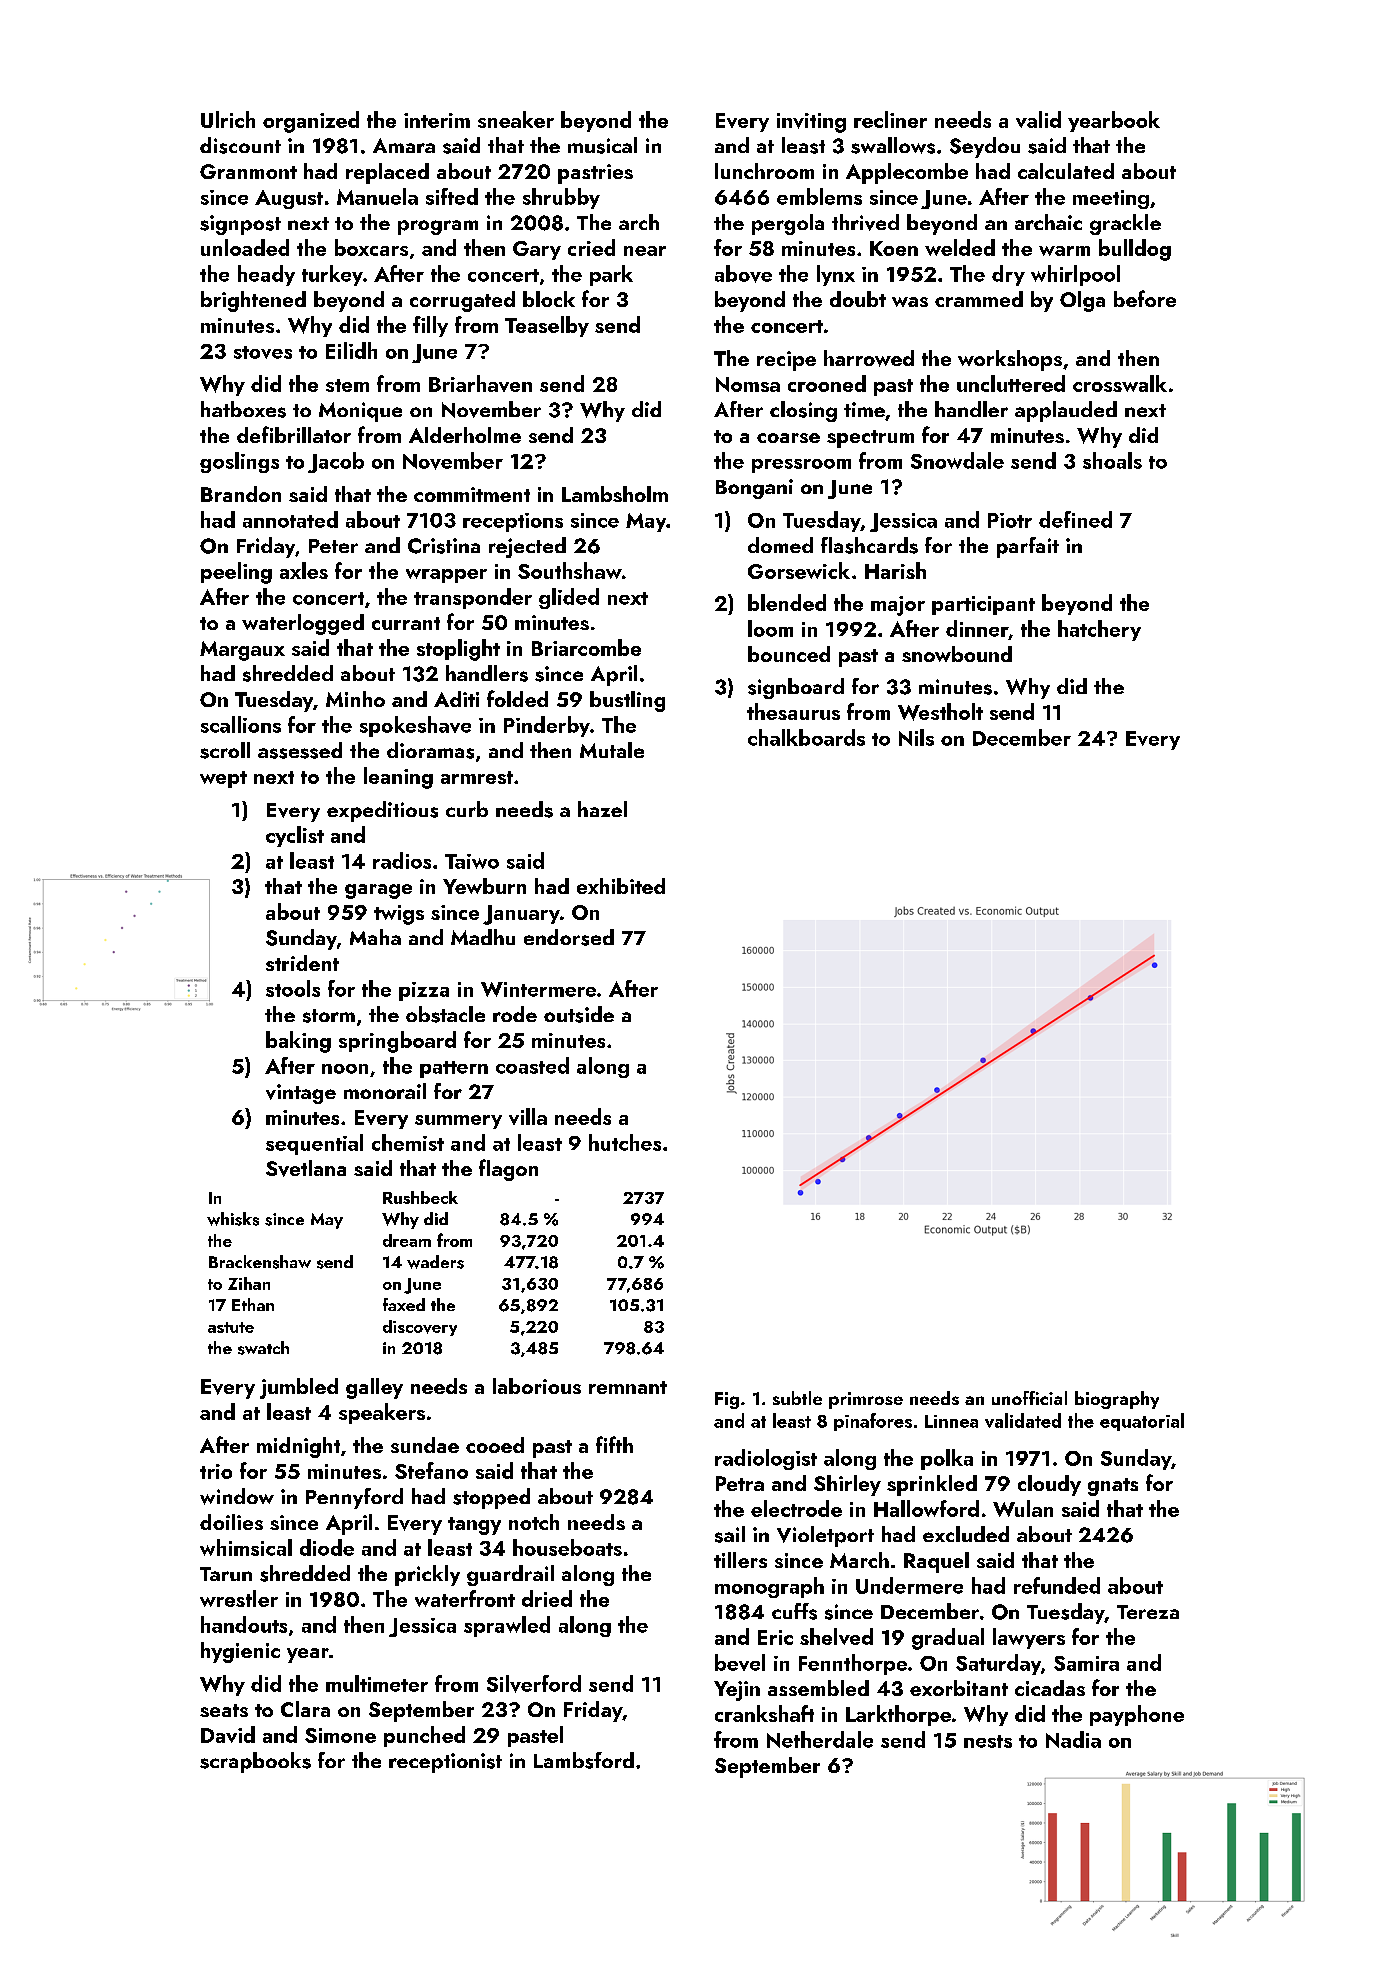  I want to click on Briarcombe, so click(586, 647).
